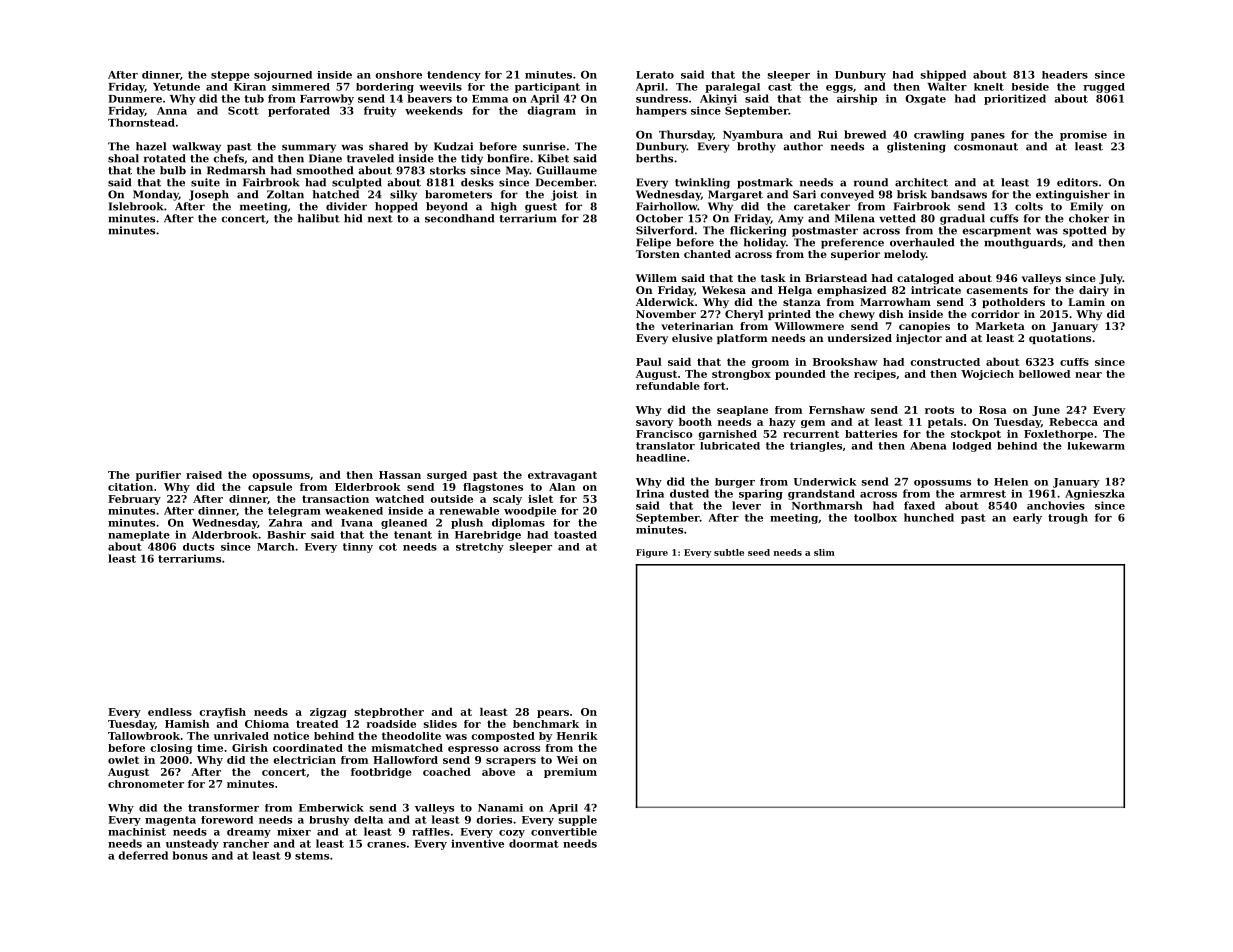 The height and width of the image is (952, 1233). I want to click on Henrik, so click(577, 736).
